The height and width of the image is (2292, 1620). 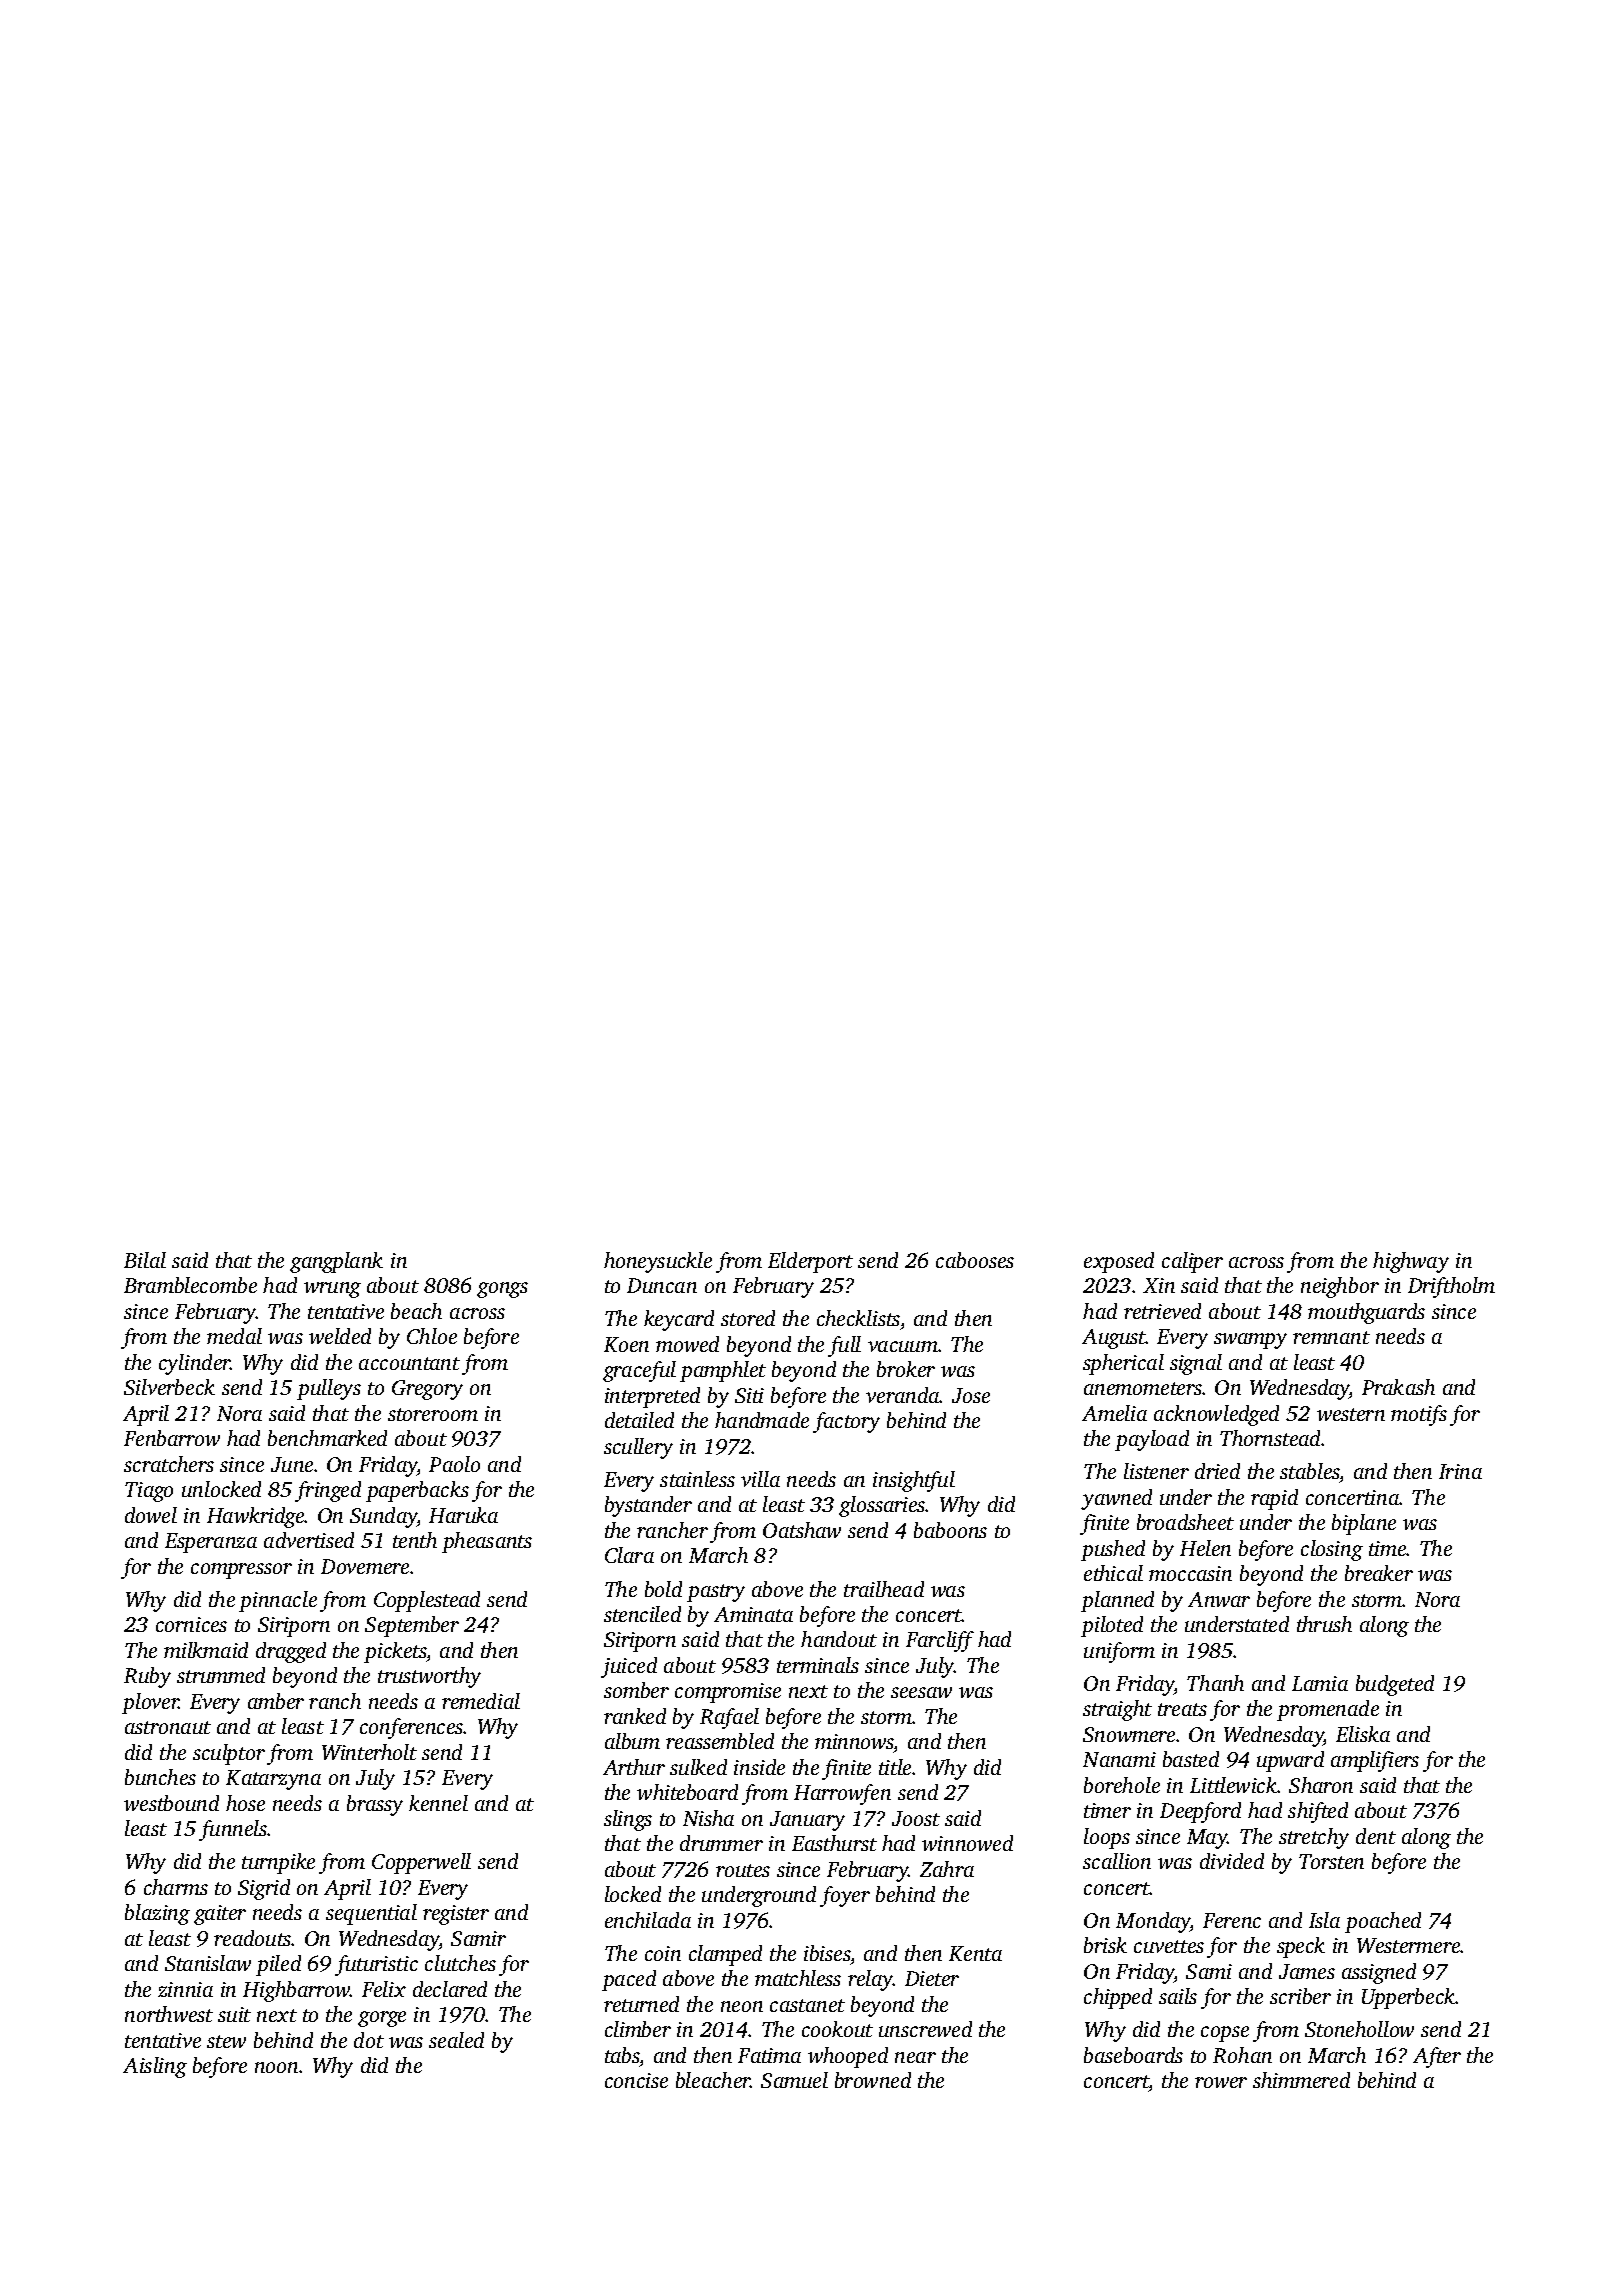 I want to click on budgeted, so click(x=1395, y=1685).
